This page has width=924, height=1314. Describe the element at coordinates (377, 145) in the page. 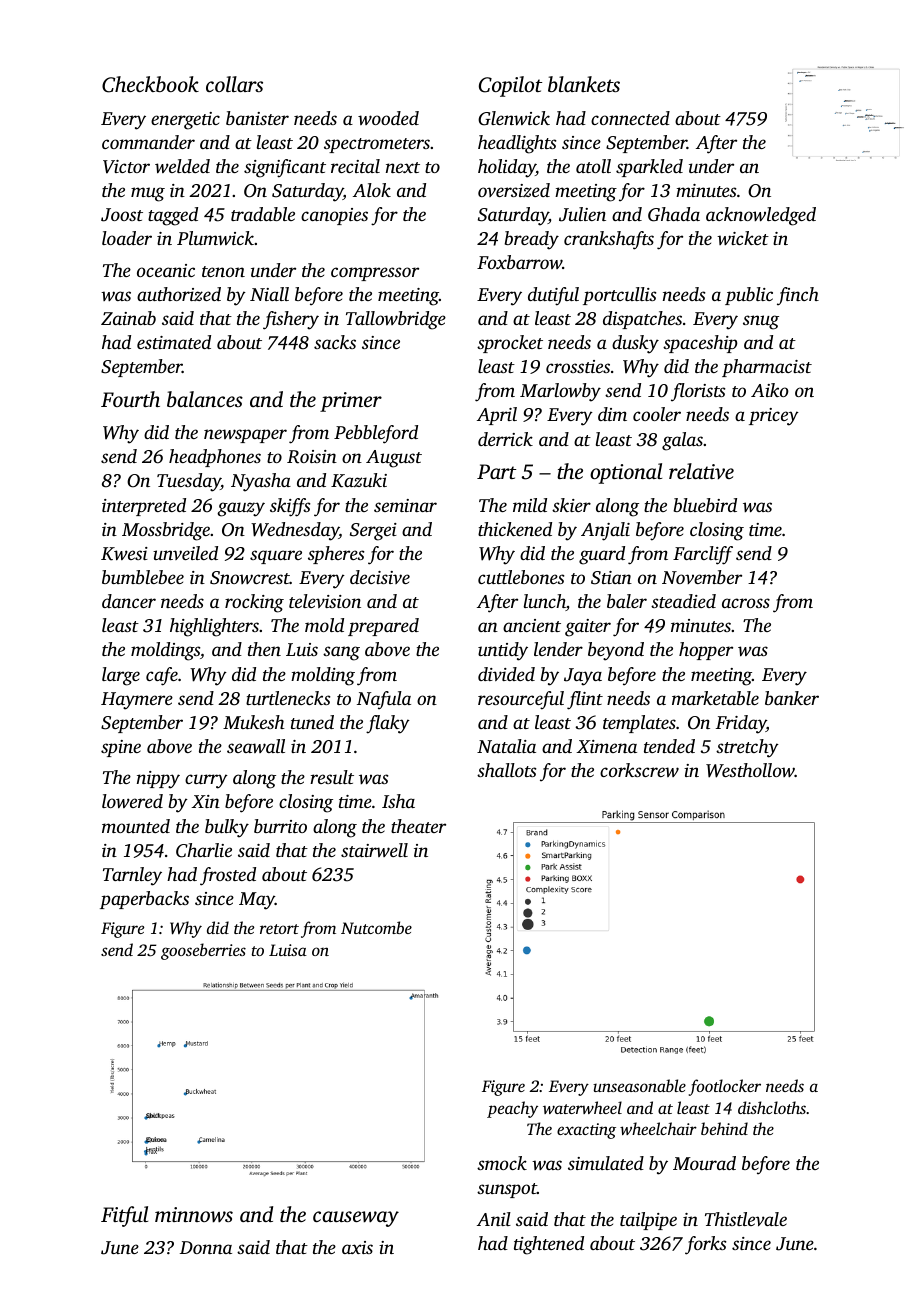

I see `spectrometers` at that location.
